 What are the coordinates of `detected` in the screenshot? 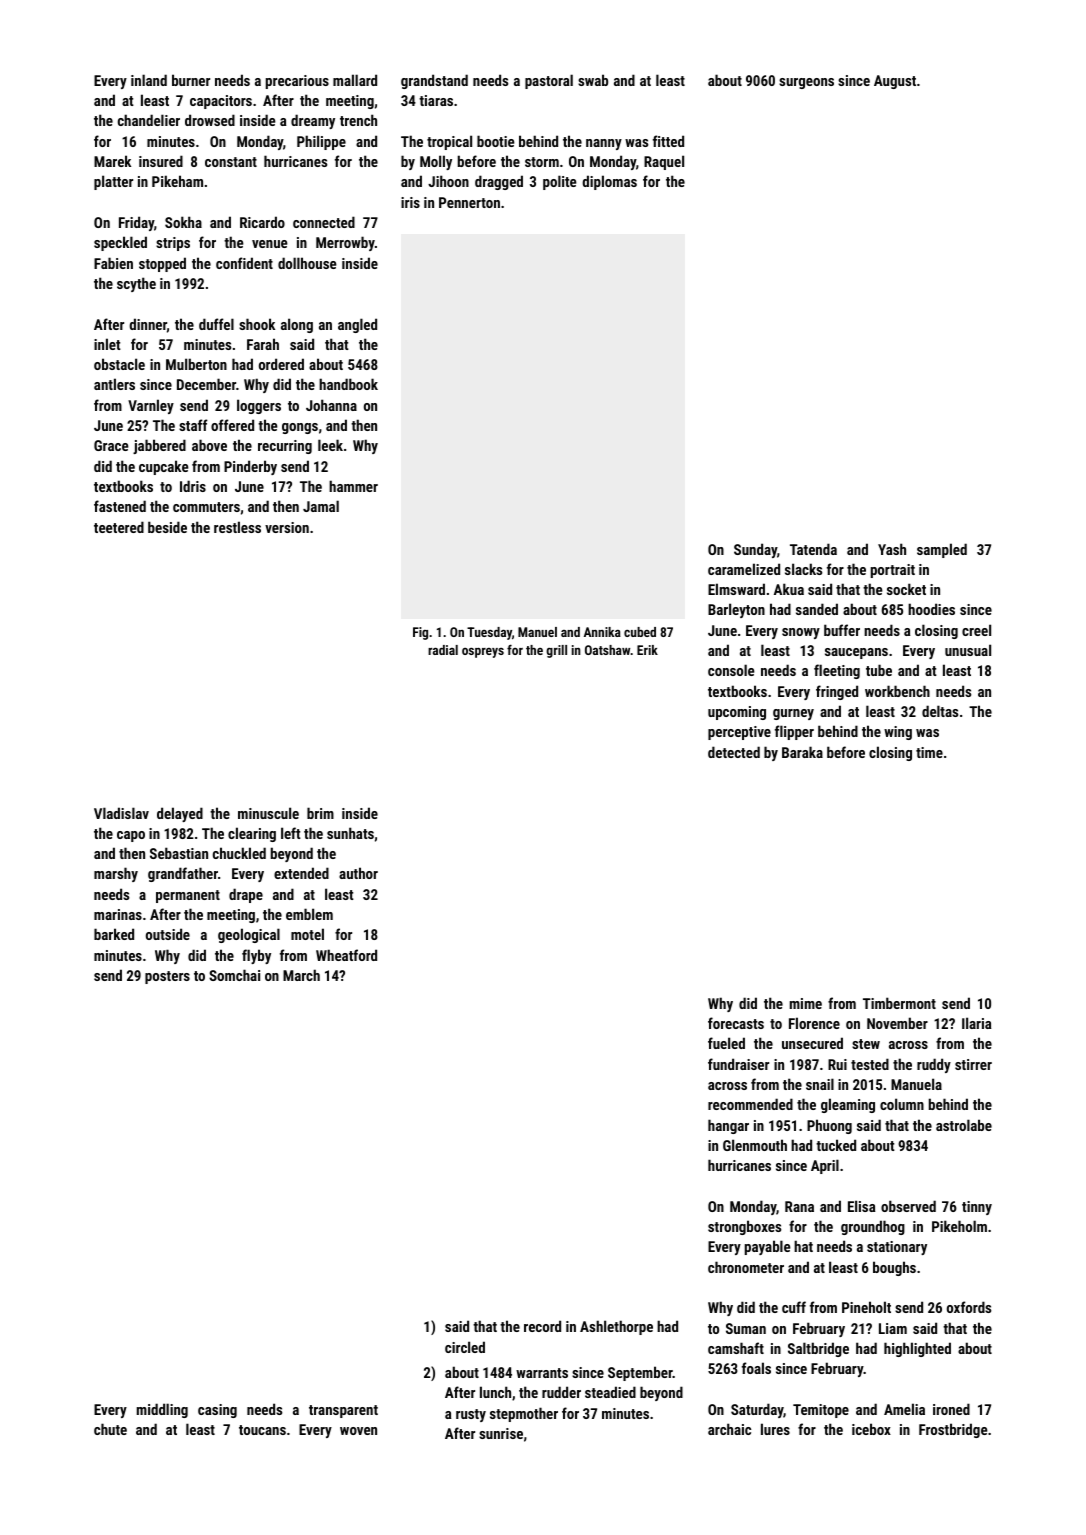 It's located at (734, 752).
